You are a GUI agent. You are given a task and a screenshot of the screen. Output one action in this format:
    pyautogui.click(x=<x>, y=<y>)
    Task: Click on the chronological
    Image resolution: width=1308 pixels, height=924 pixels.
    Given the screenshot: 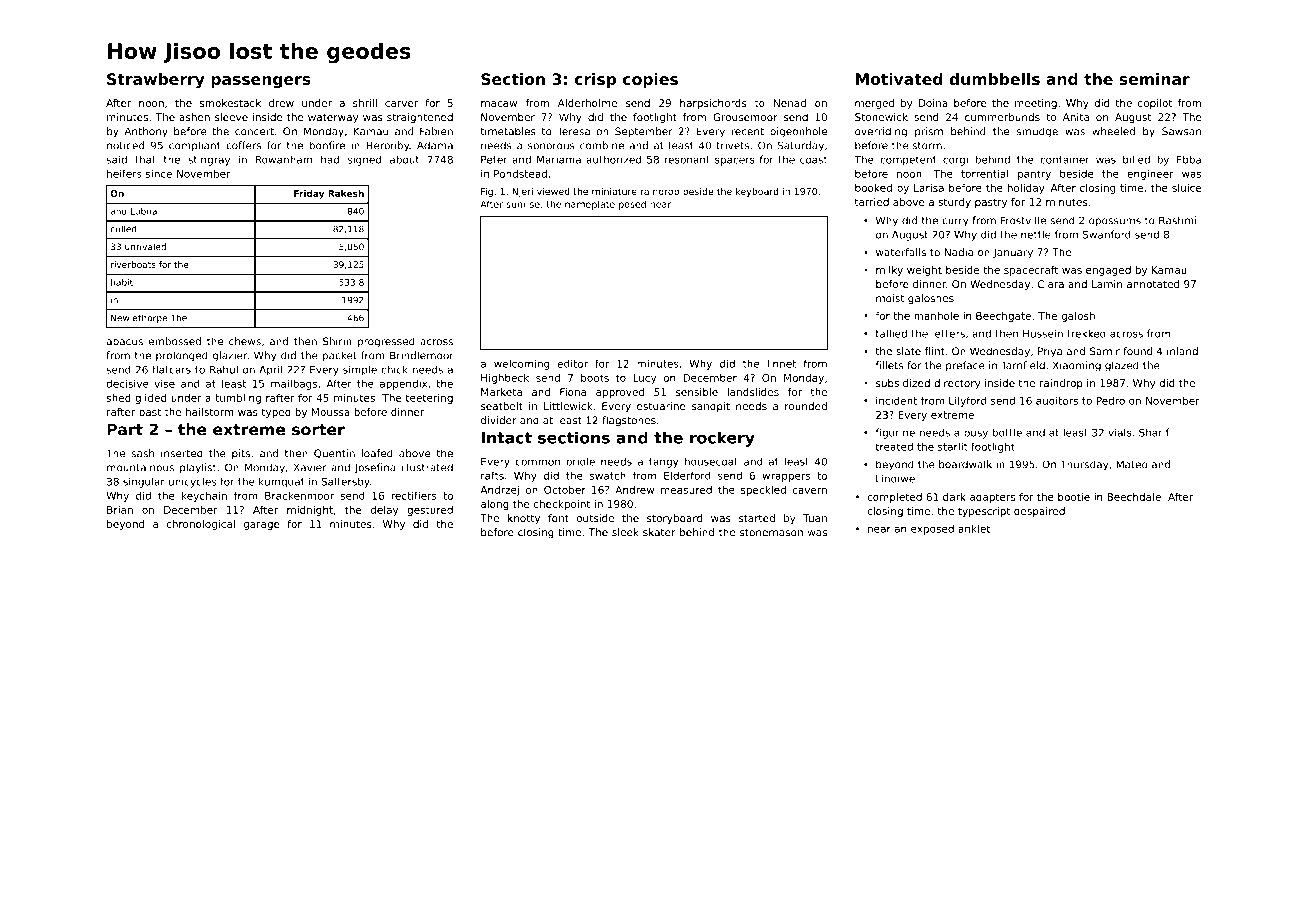 What is the action you would take?
    pyautogui.click(x=200, y=525)
